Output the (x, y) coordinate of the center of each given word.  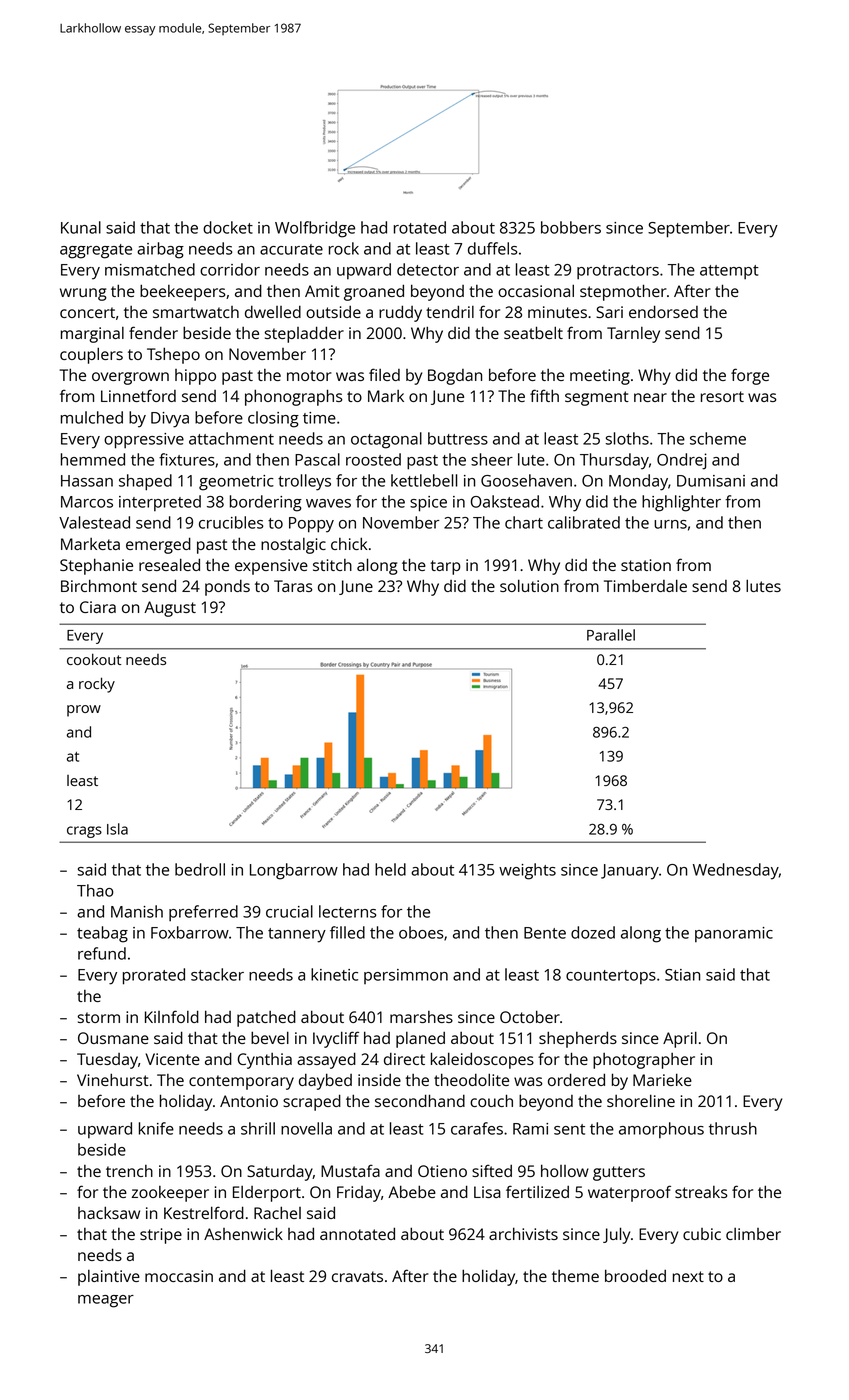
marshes (421, 1017)
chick (349, 543)
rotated (420, 227)
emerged (158, 545)
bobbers (571, 227)
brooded (635, 1275)
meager (106, 1301)
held (390, 869)
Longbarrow (294, 871)
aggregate (96, 251)
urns (670, 524)
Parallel (611, 635)
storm (99, 1017)
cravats (357, 1276)
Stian (682, 975)
